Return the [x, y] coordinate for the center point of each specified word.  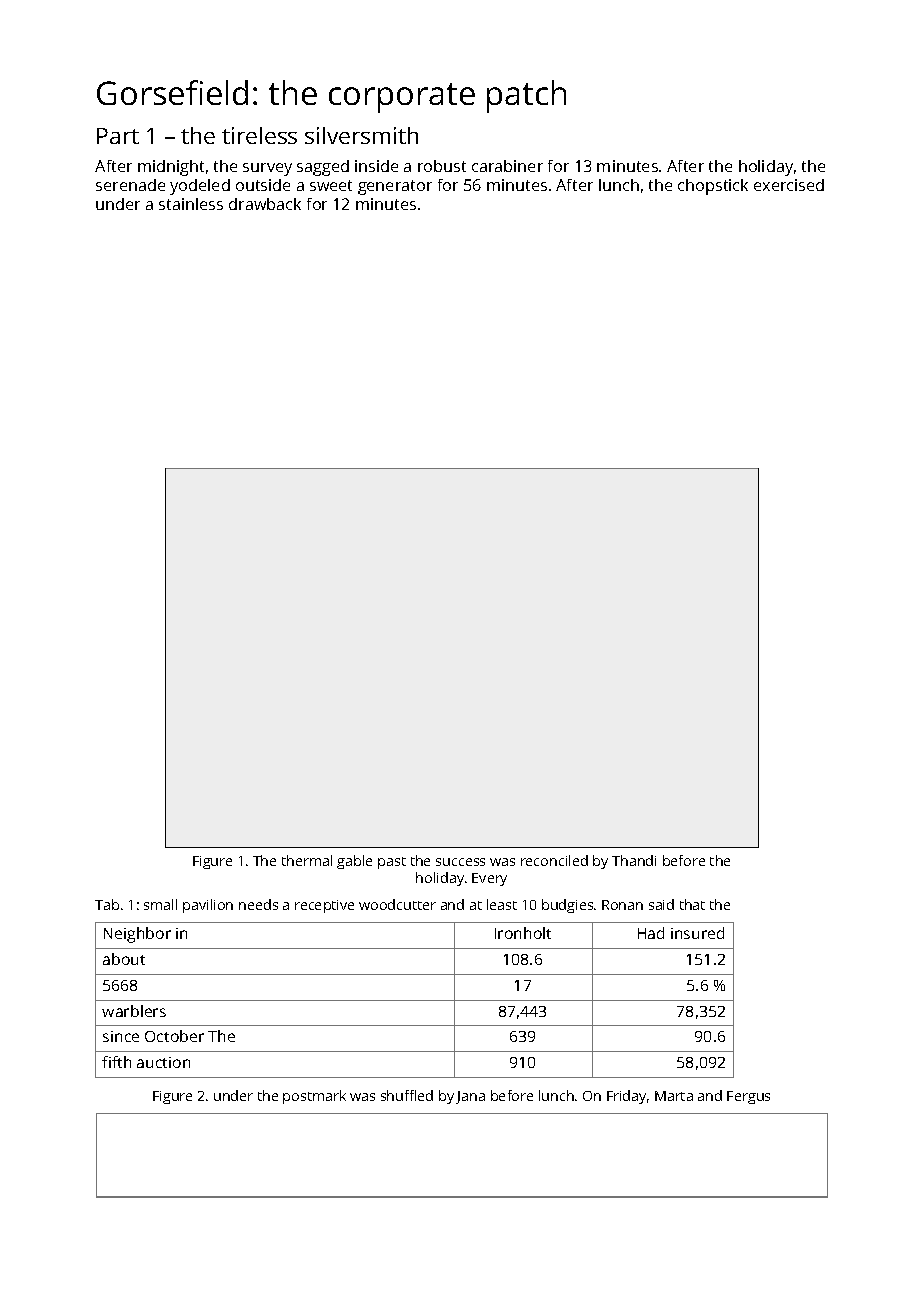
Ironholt [523, 933]
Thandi [634, 860]
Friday [626, 1097]
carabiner [507, 166]
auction [163, 1062]
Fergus [748, 1097]
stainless [191, 204]
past [392, 863]
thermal [307, 860]
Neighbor [137, 935]
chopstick [713, 187]
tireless [259, 135]
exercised [789, 185]
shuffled [407, 1095]
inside [376, 166]
